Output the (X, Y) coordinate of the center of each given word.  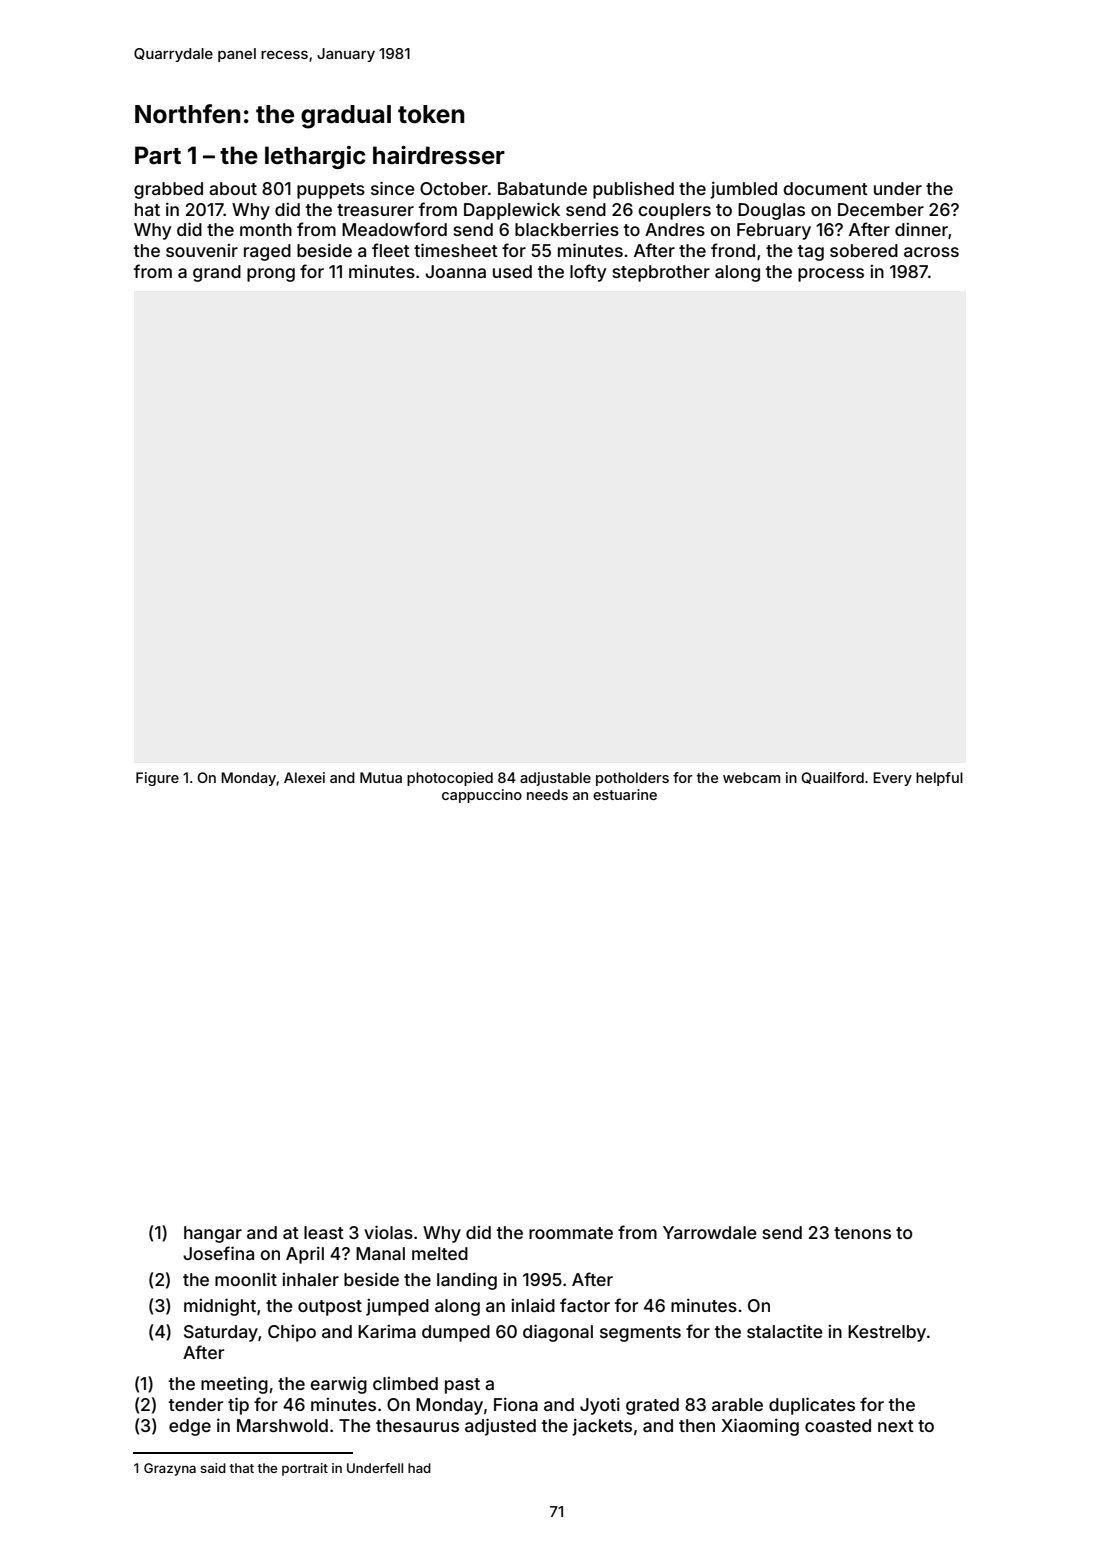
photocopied (450, 779)
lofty (588, 273)
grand (217, 273)
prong (271, 275)
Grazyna (170, 1469)
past (462, 1386)
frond (733, 250)
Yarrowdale (710, 1232)
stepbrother (661, 273)
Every (892, 779)
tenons (862, 1233)
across (931, 252)
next (896, 1426)
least (324, 1232)
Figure (157, 779)
